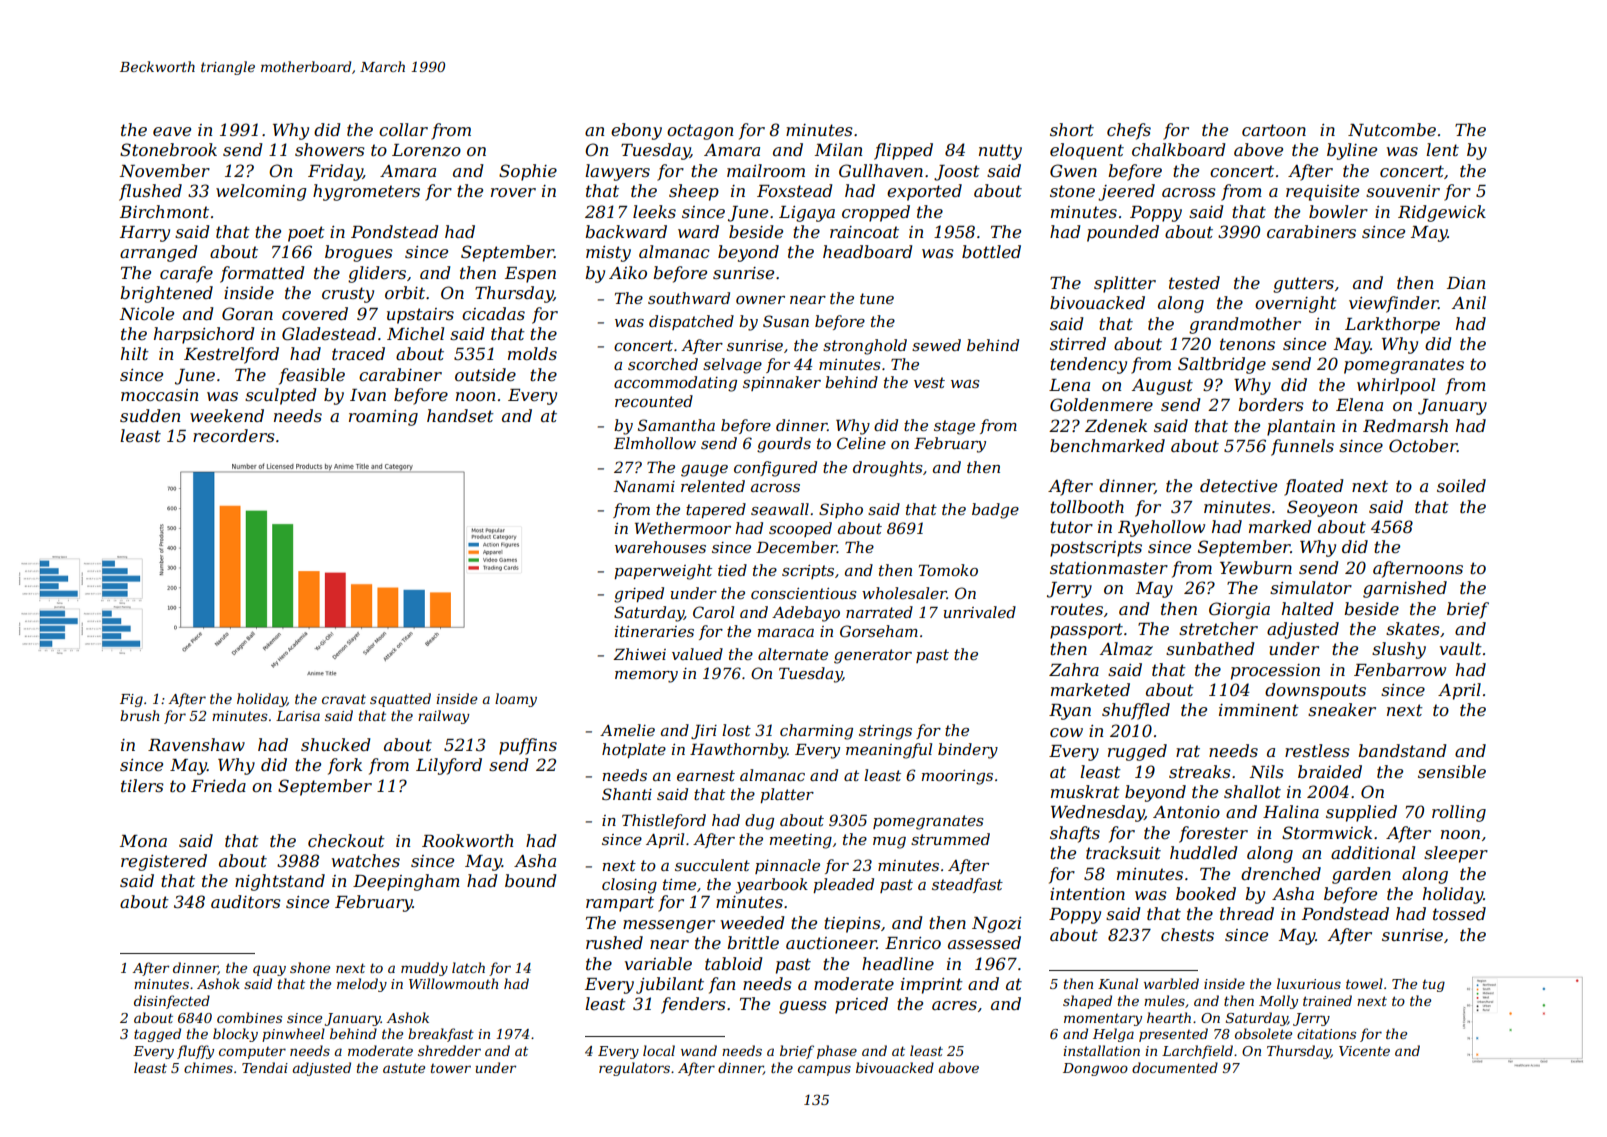  Describe the element at coordinates (861, 1005) in the screenshot. I see `priced` at that location.
